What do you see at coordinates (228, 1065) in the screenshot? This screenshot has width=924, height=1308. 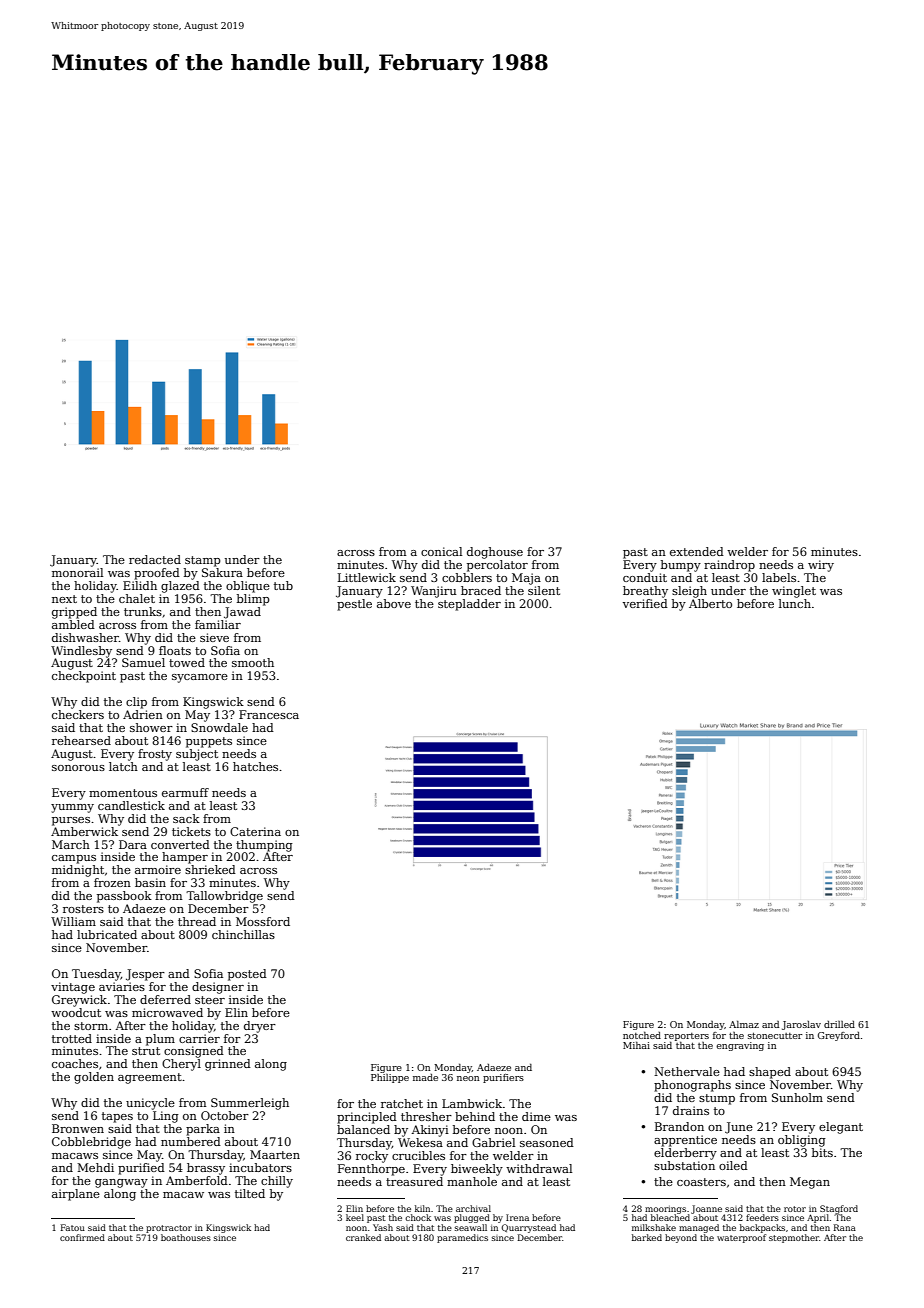 I see `grinned` at bounding box center [228, 1065].
